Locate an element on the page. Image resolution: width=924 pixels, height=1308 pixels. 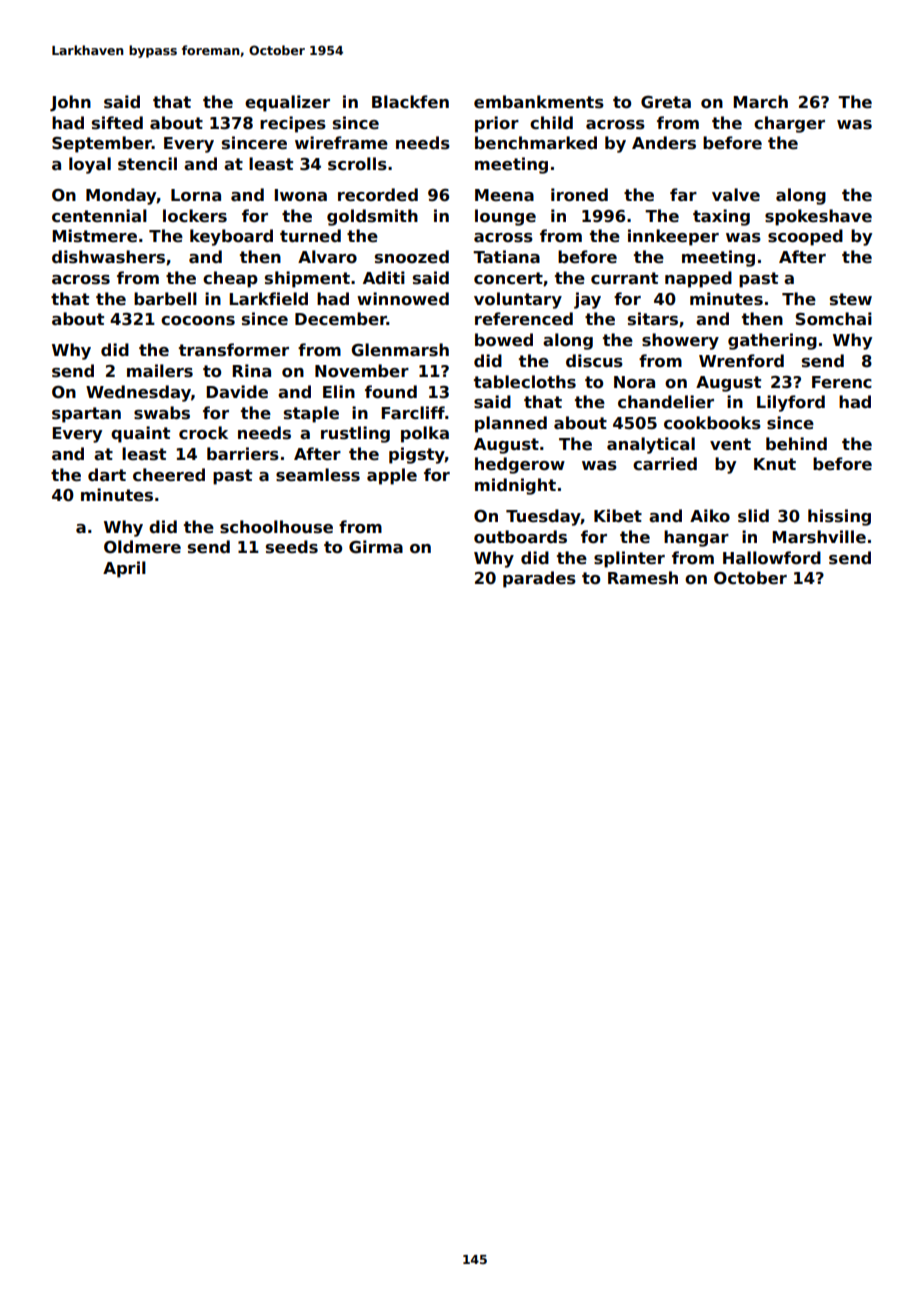
vent is located at coordinates (730, 444).
